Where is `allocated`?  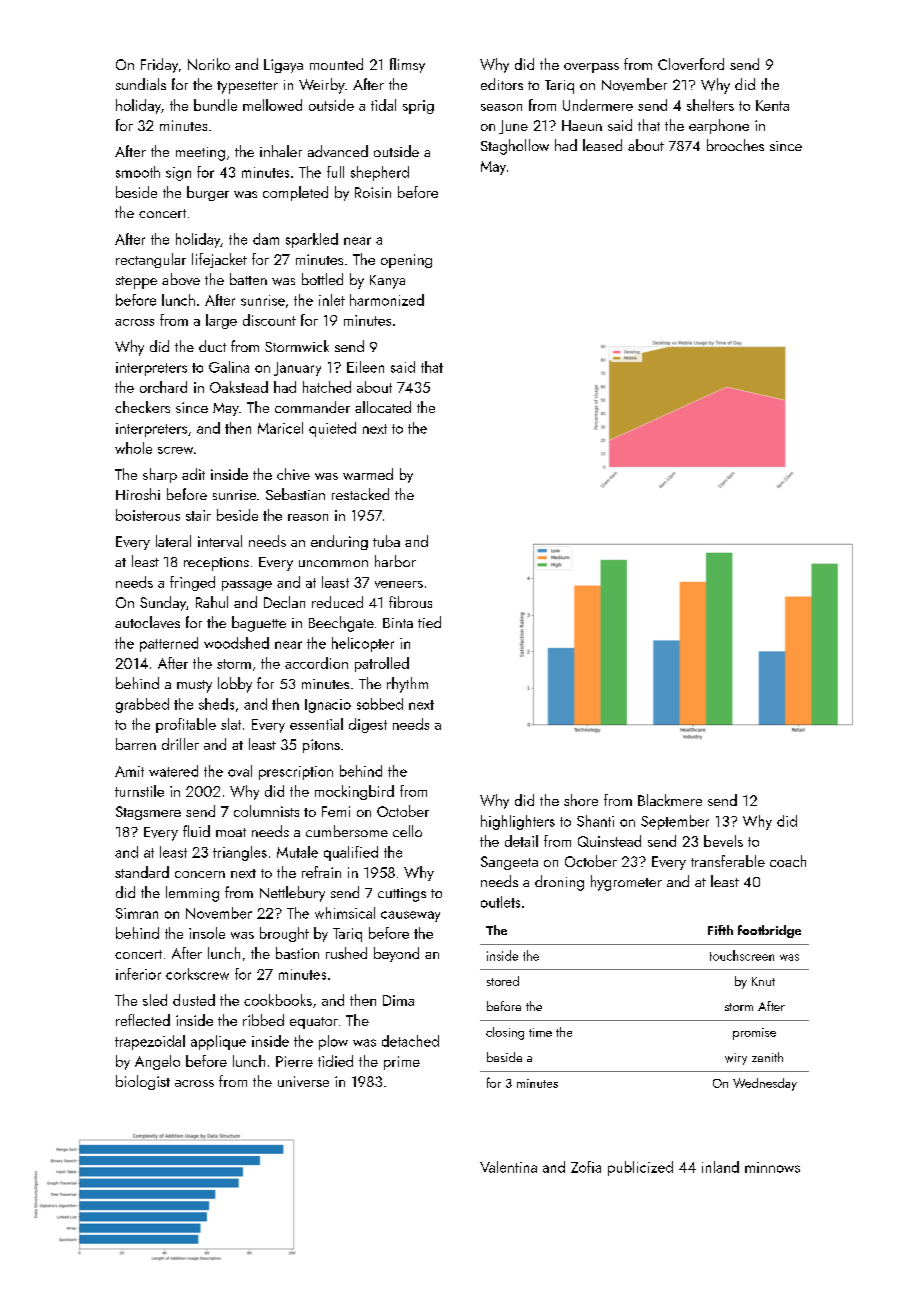 allocated is located at coordinates (383, 407).
